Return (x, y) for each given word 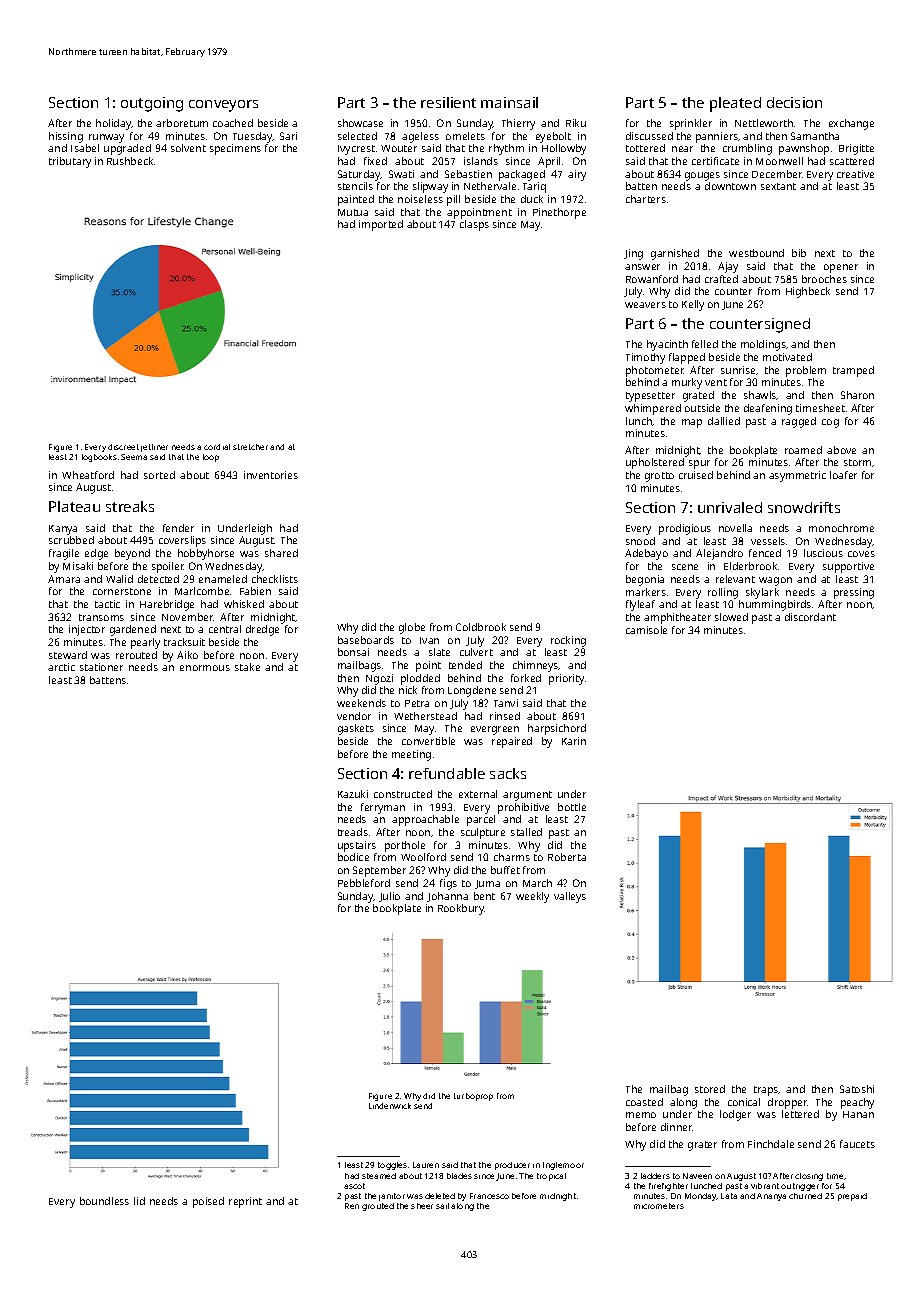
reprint (245, 1202)
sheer (422, 1206)
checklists (275, 579)
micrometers (659, 1206)
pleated (735, 104)
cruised (696, 475)
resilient (448, 102)
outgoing (152, 104)
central (225, 629)
